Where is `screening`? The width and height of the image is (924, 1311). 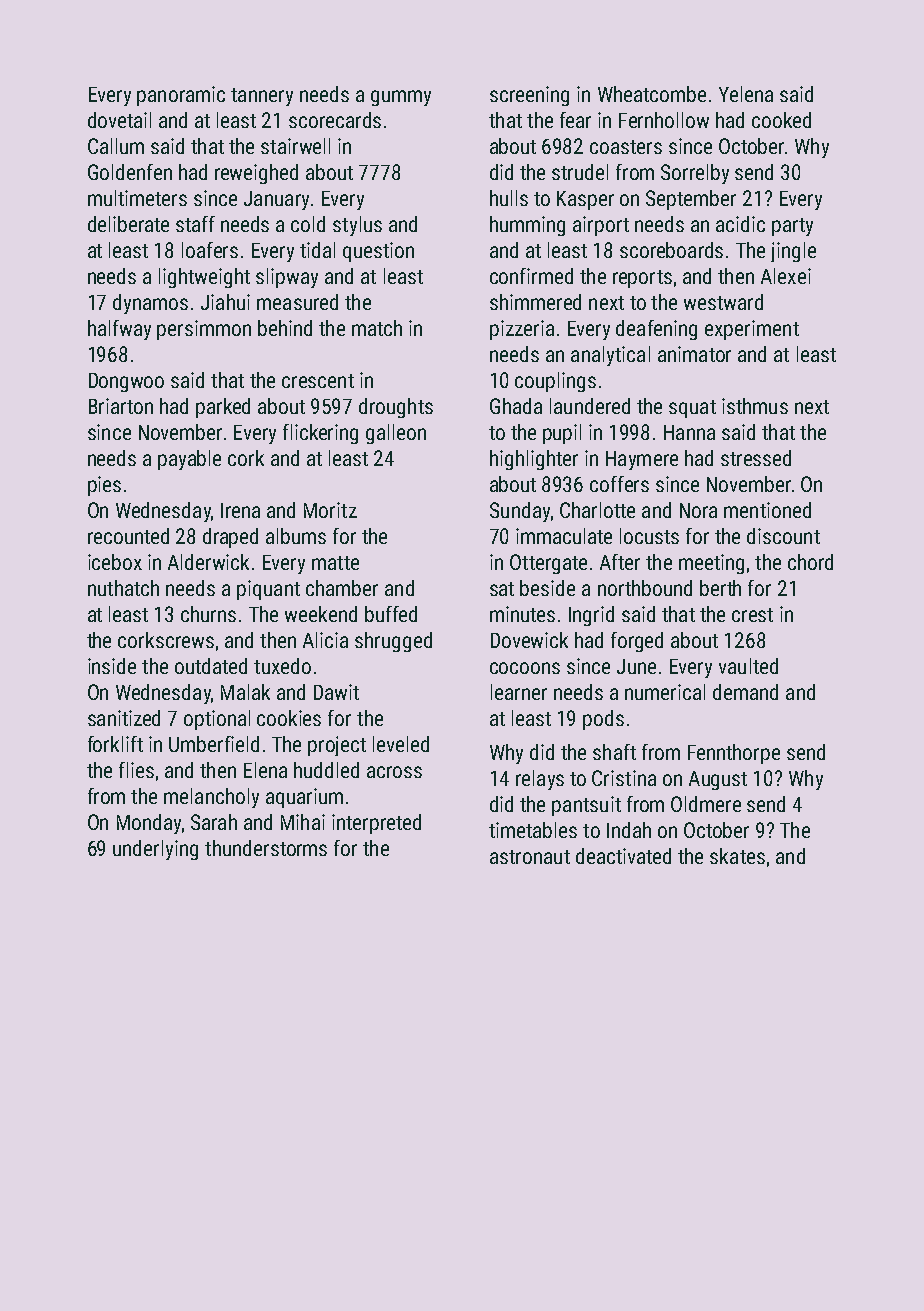 screening is located at coordinates (529, 96).
